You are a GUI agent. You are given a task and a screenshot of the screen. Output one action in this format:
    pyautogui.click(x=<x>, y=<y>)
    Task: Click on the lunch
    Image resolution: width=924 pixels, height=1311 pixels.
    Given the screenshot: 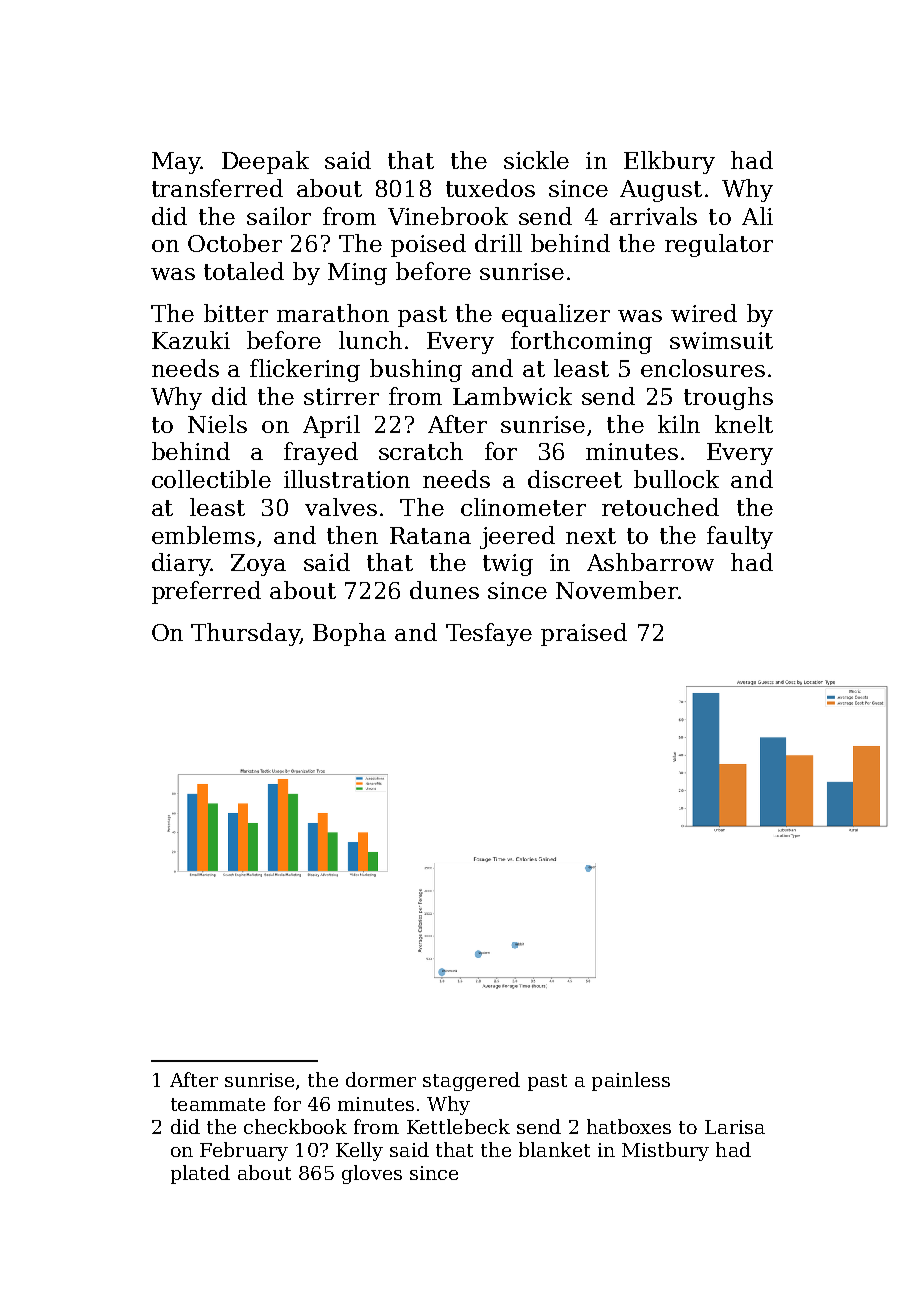 What is the action you would take?
    pyautogui.click(x=370, y=340)
